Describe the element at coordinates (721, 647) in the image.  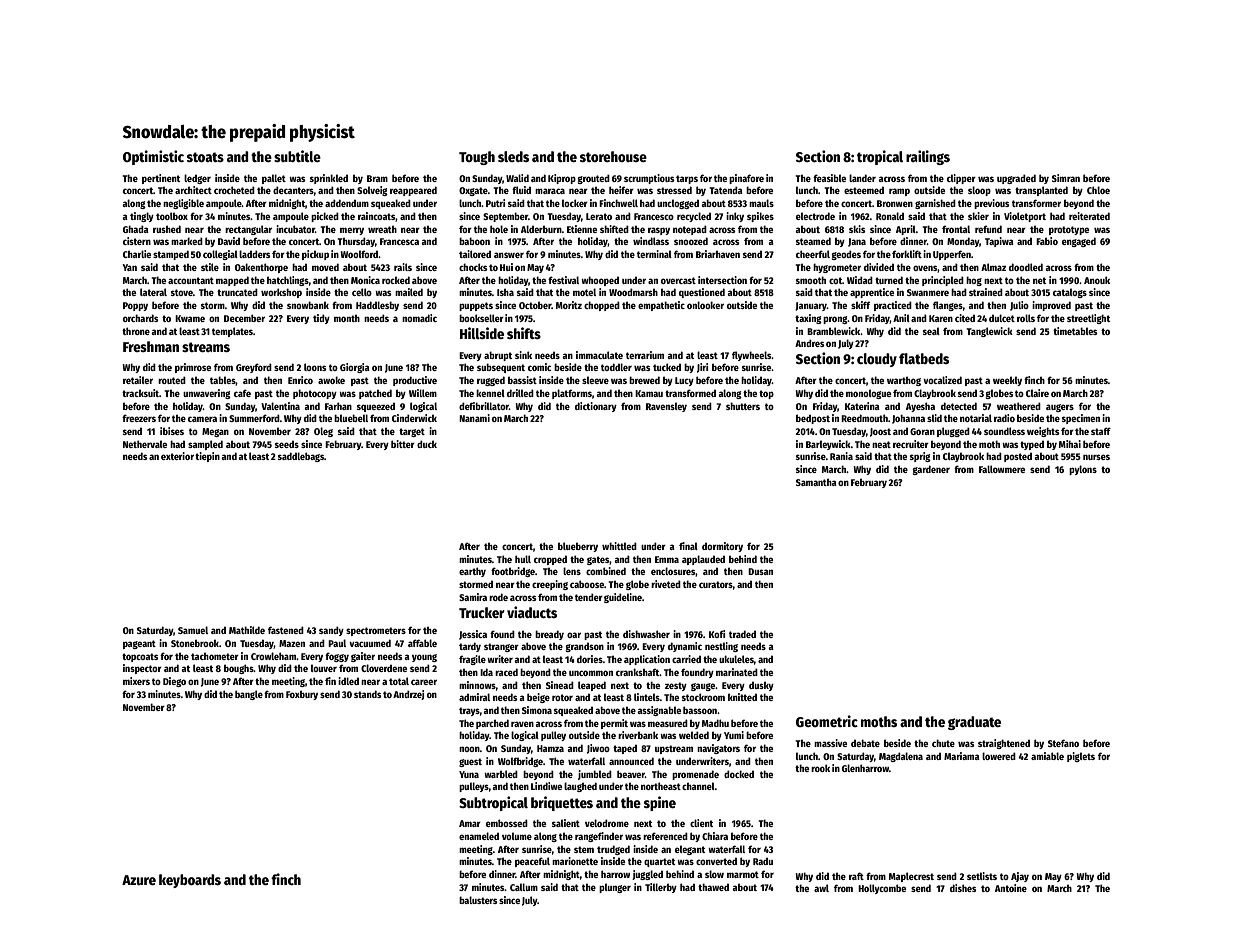
I see `nestling` at that location.
